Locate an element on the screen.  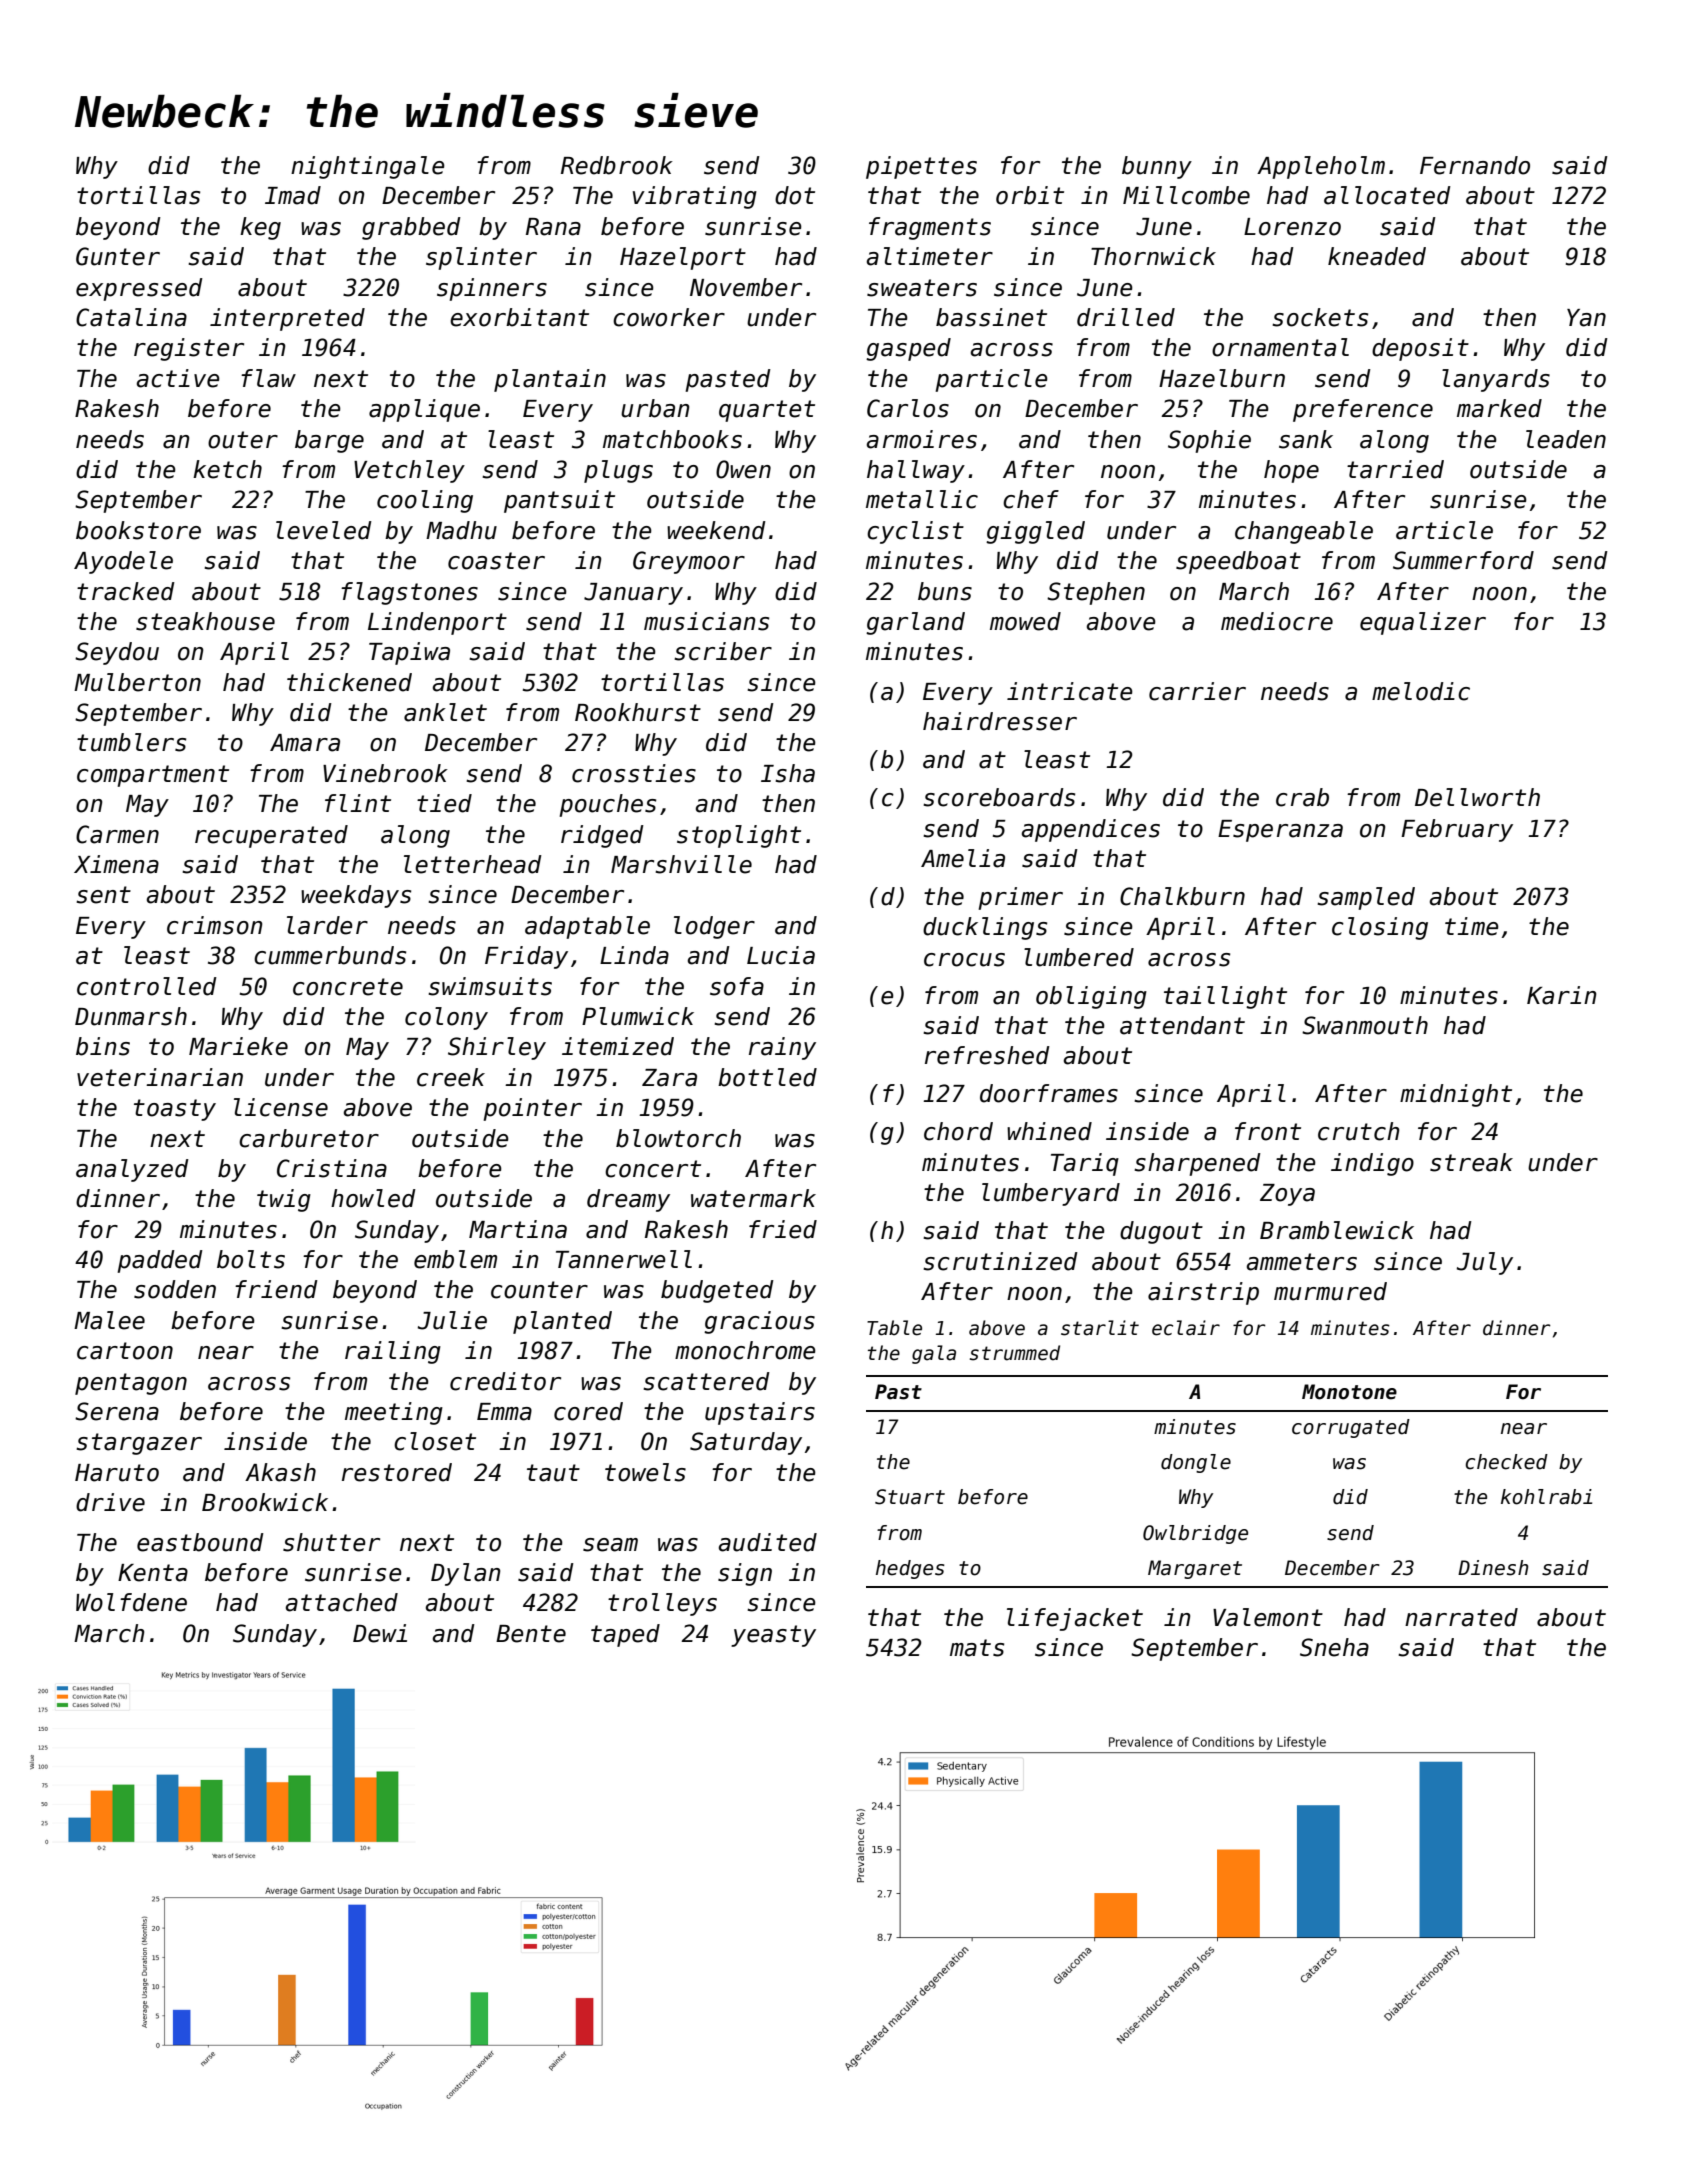
compartment is located at coordinates (153, 776).
